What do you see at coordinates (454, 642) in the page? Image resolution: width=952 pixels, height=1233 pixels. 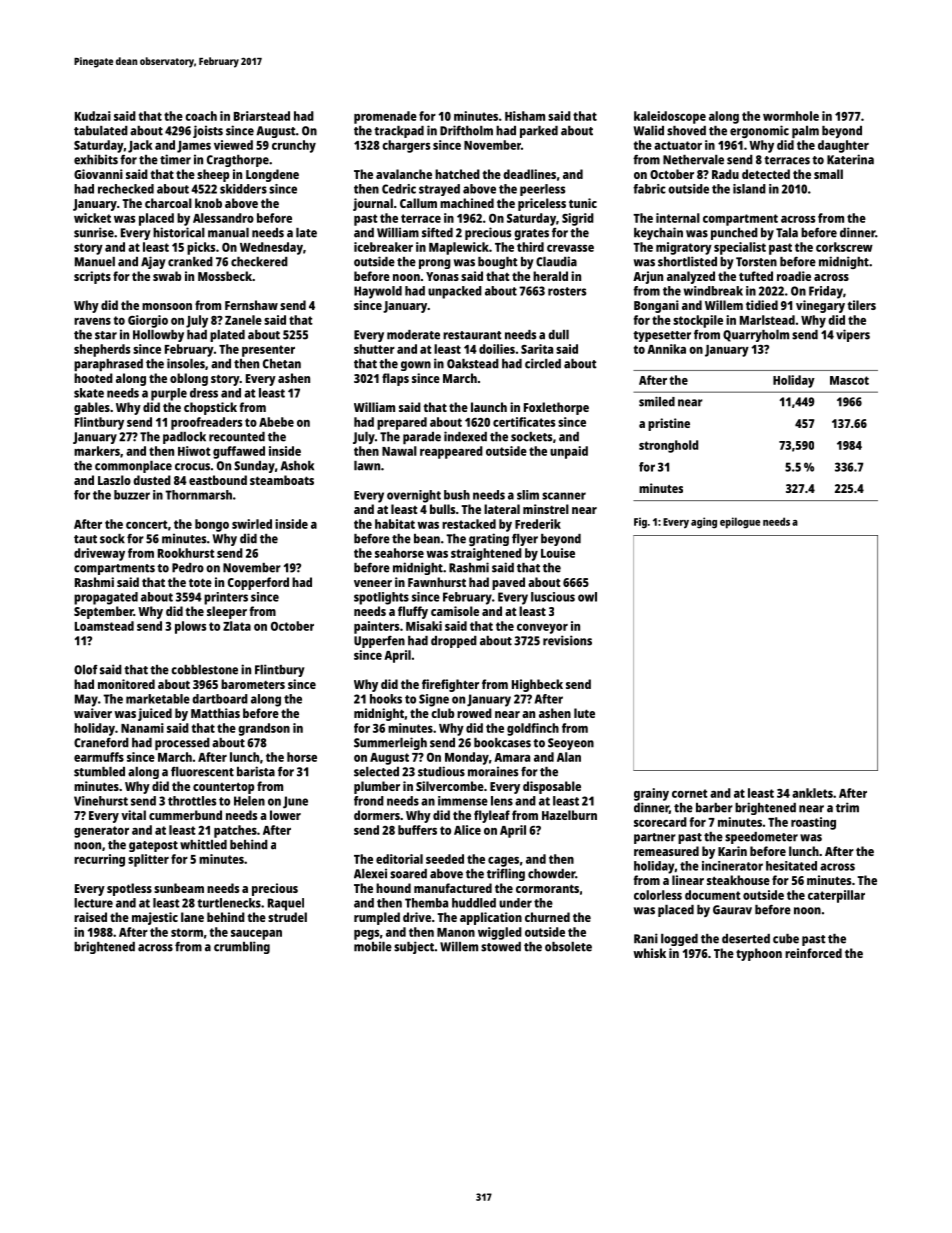 I see `dropped` at bounding box center [454, 642].
